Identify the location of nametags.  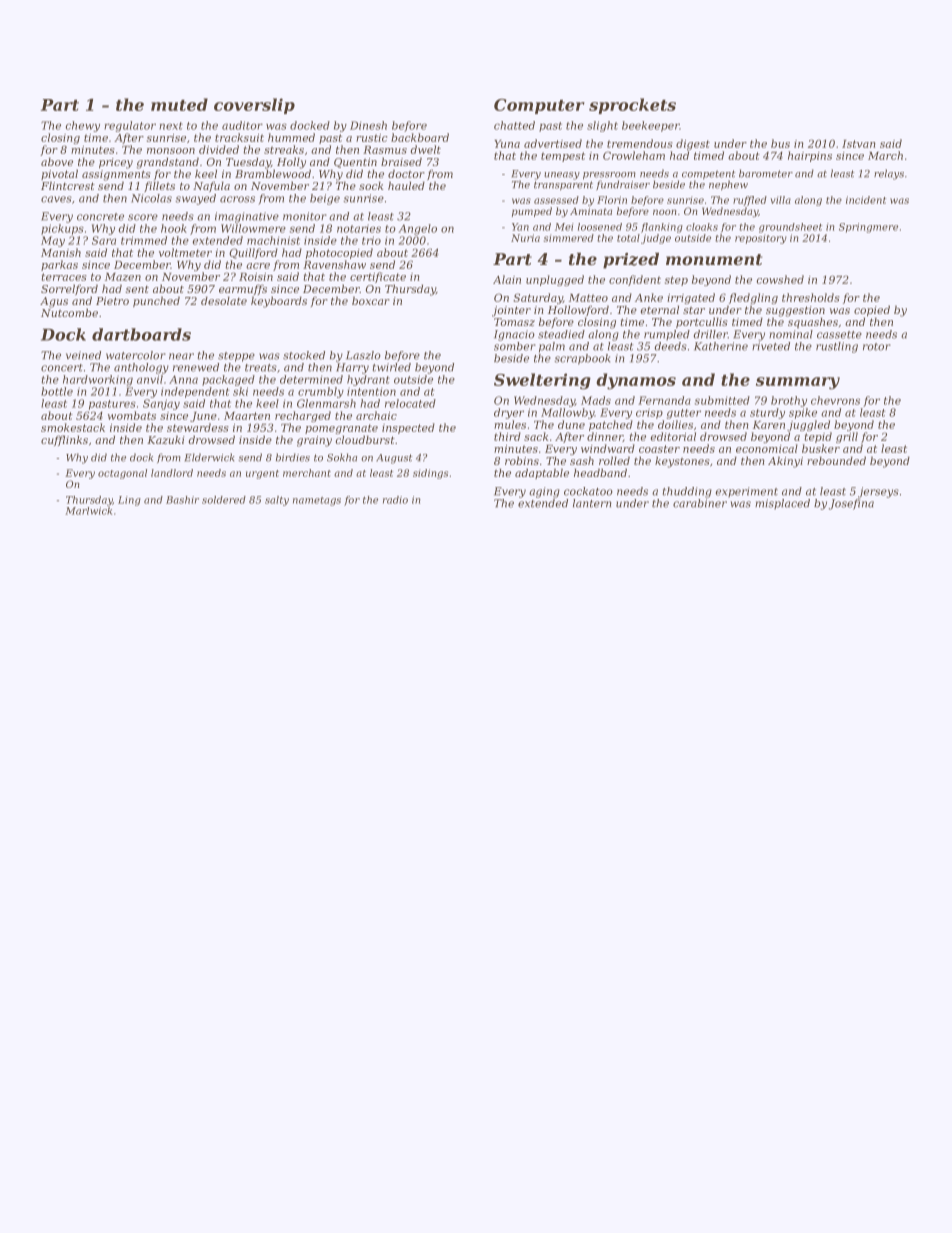
(317, 501).
